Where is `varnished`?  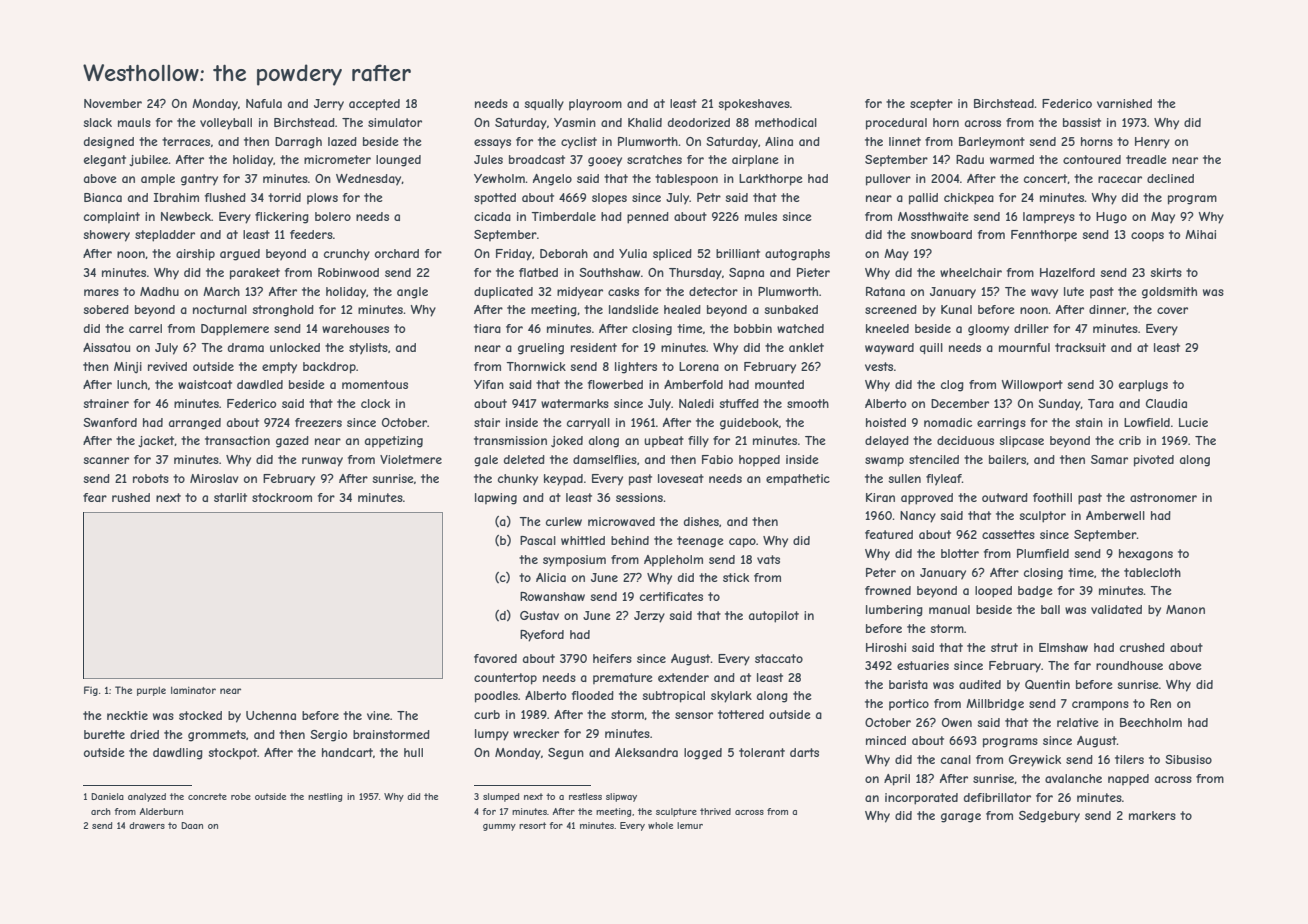 varnished is located at coordinates (1124, 103).
